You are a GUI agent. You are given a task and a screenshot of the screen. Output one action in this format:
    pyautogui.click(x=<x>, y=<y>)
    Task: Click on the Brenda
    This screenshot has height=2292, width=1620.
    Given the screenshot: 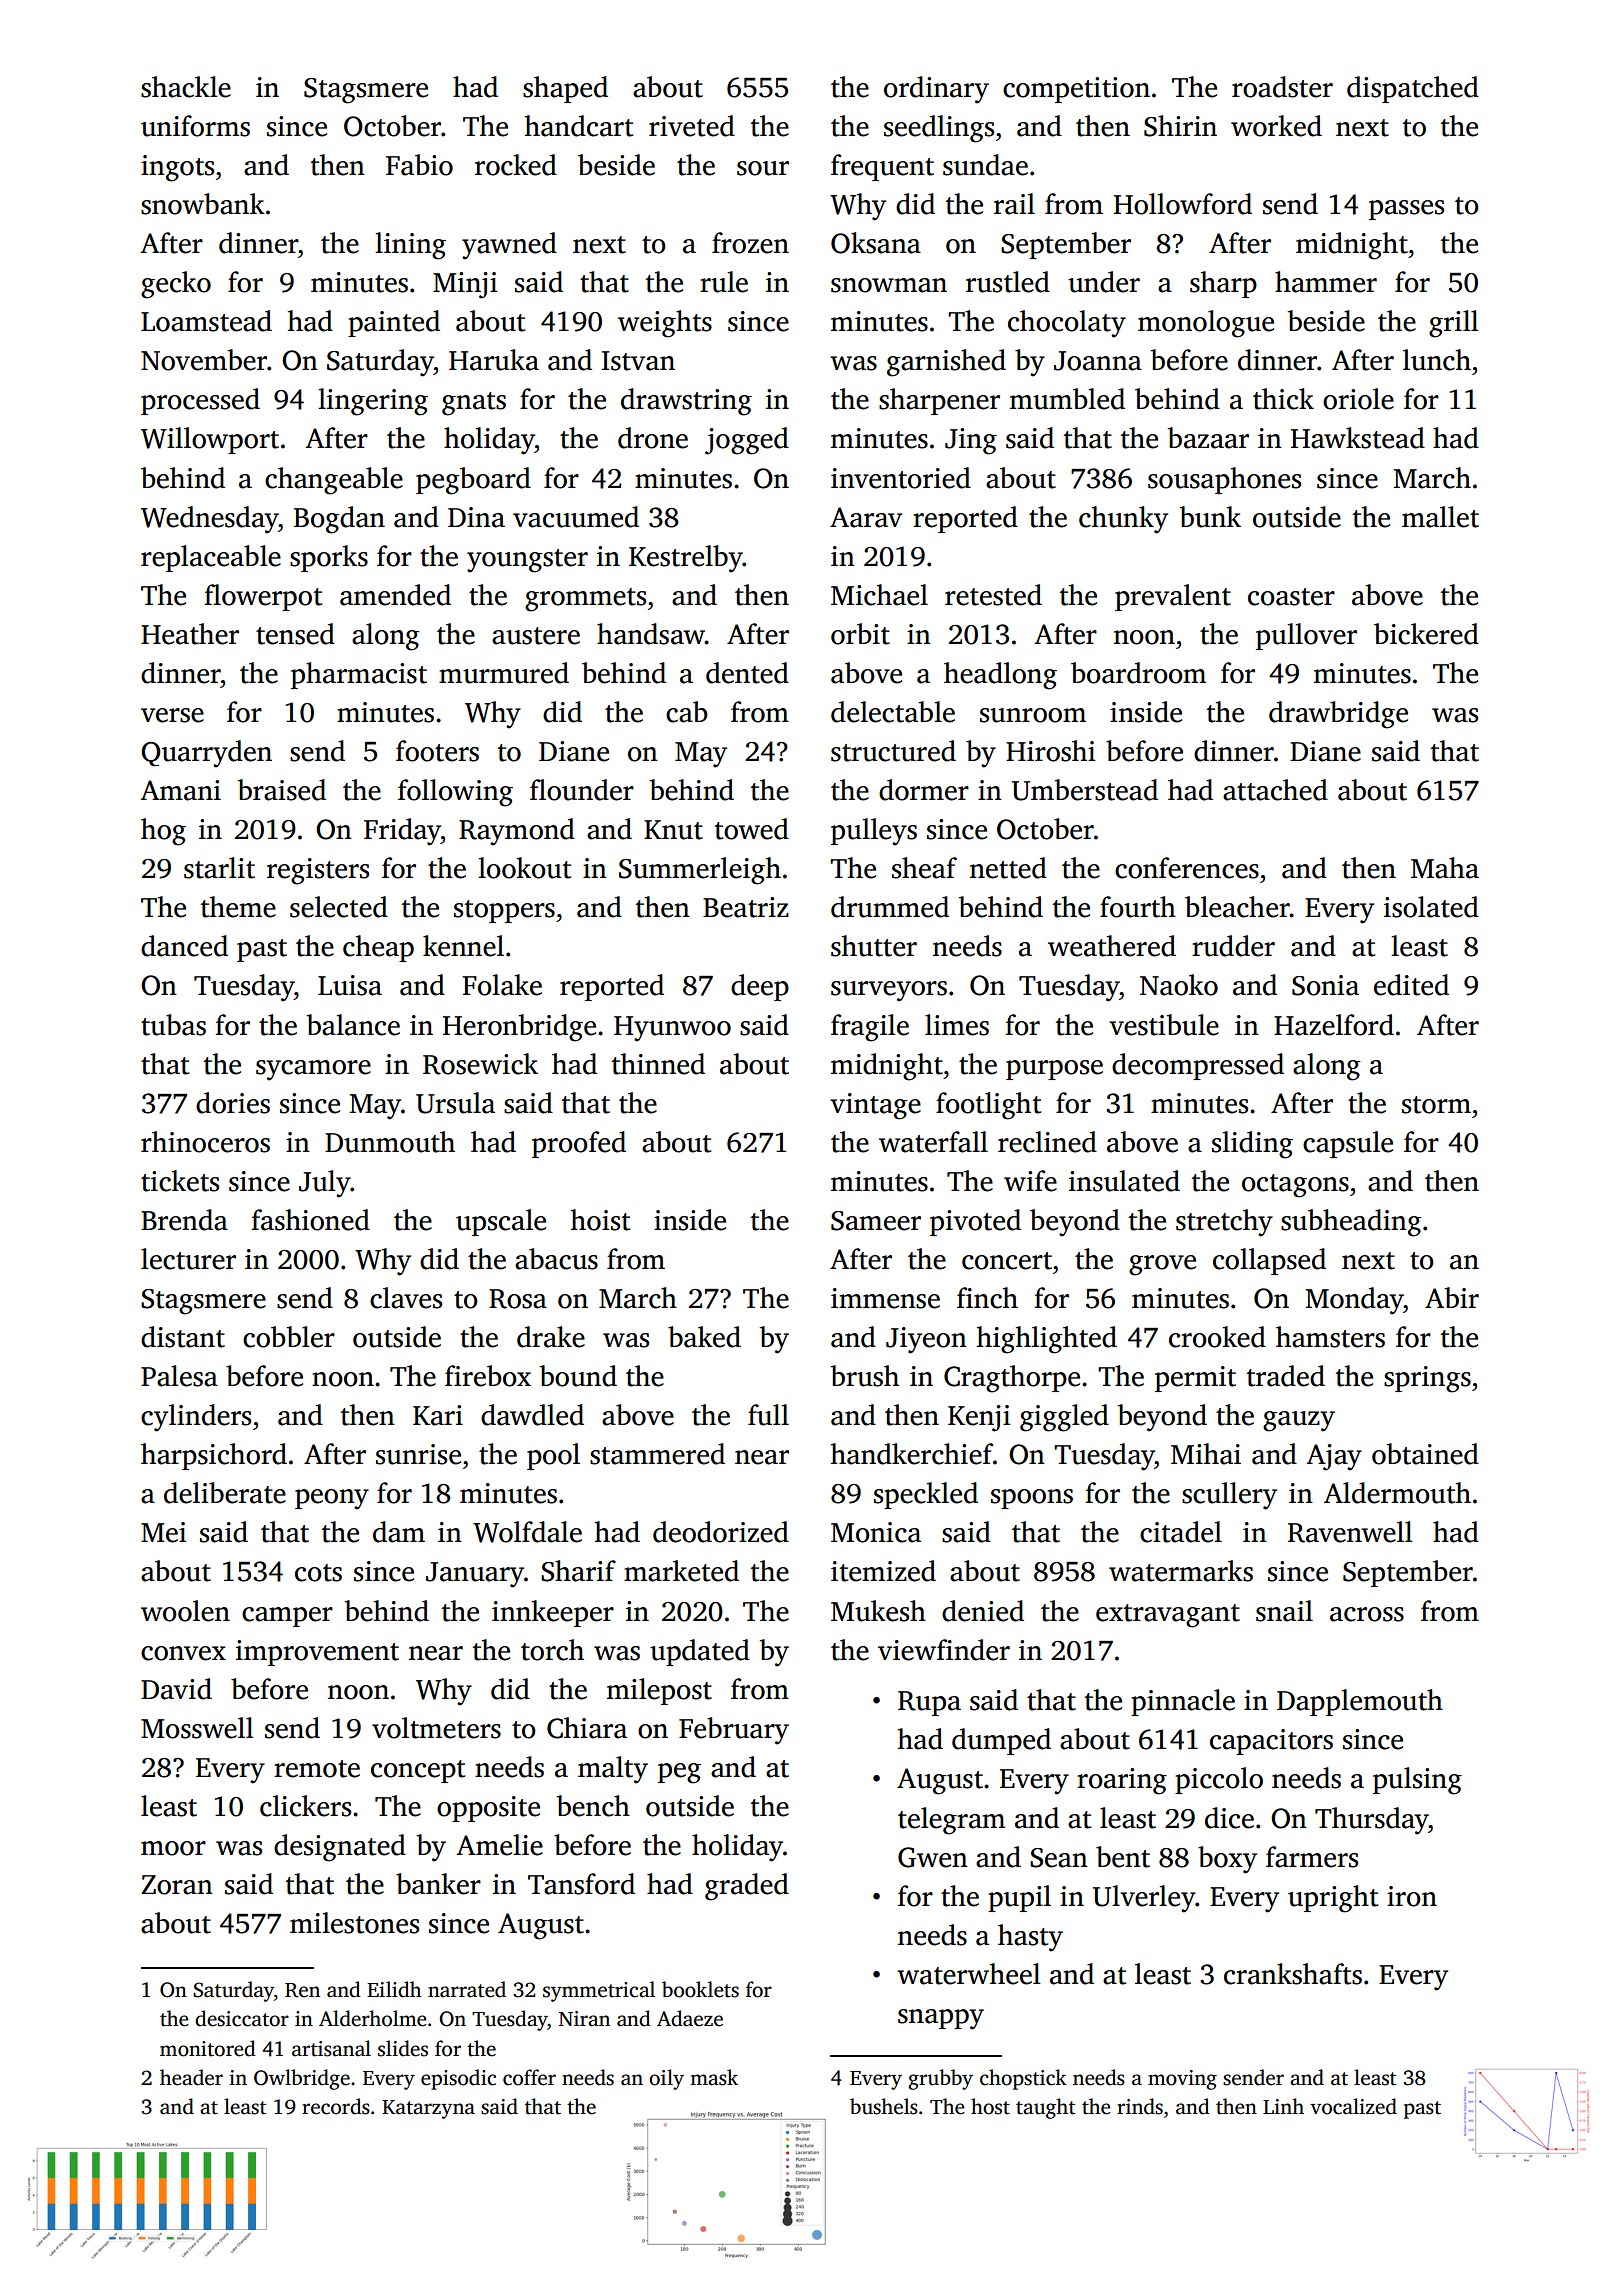 What is the action you would take?
    pyautogui.click(x=184, y=1220)
